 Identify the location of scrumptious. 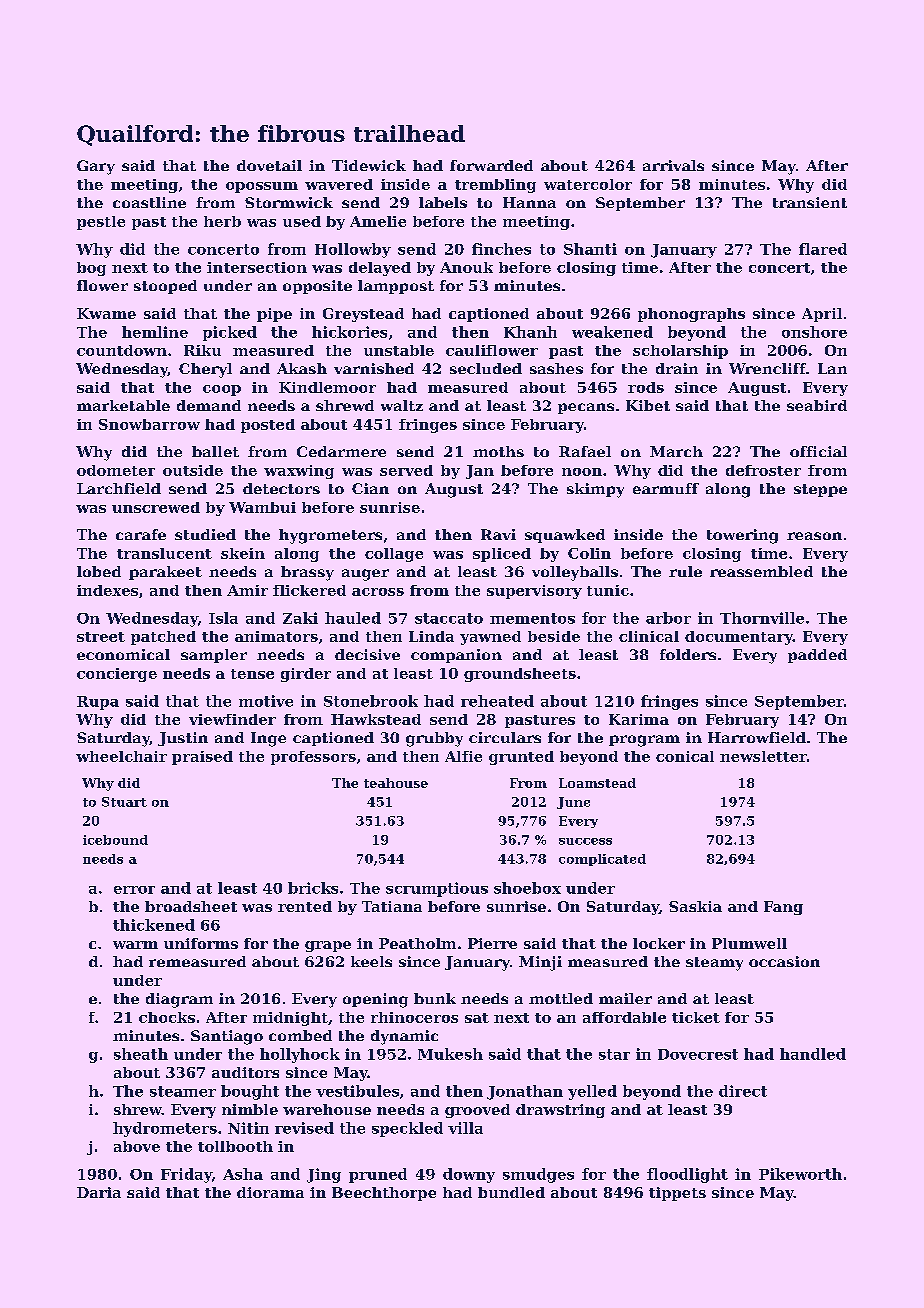
(437, 889).
